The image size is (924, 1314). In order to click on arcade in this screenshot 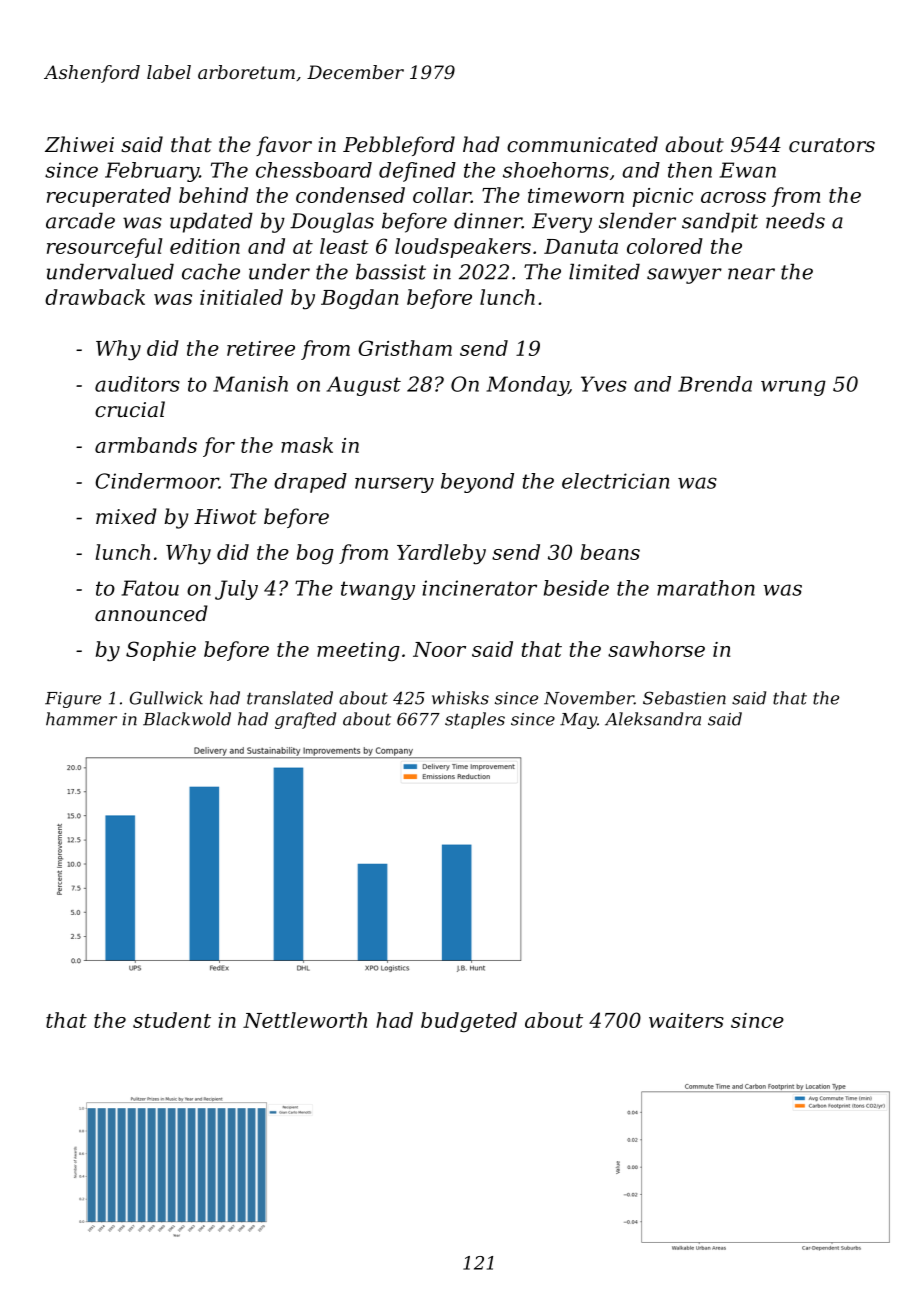, I will do `click(80, 221)`.
